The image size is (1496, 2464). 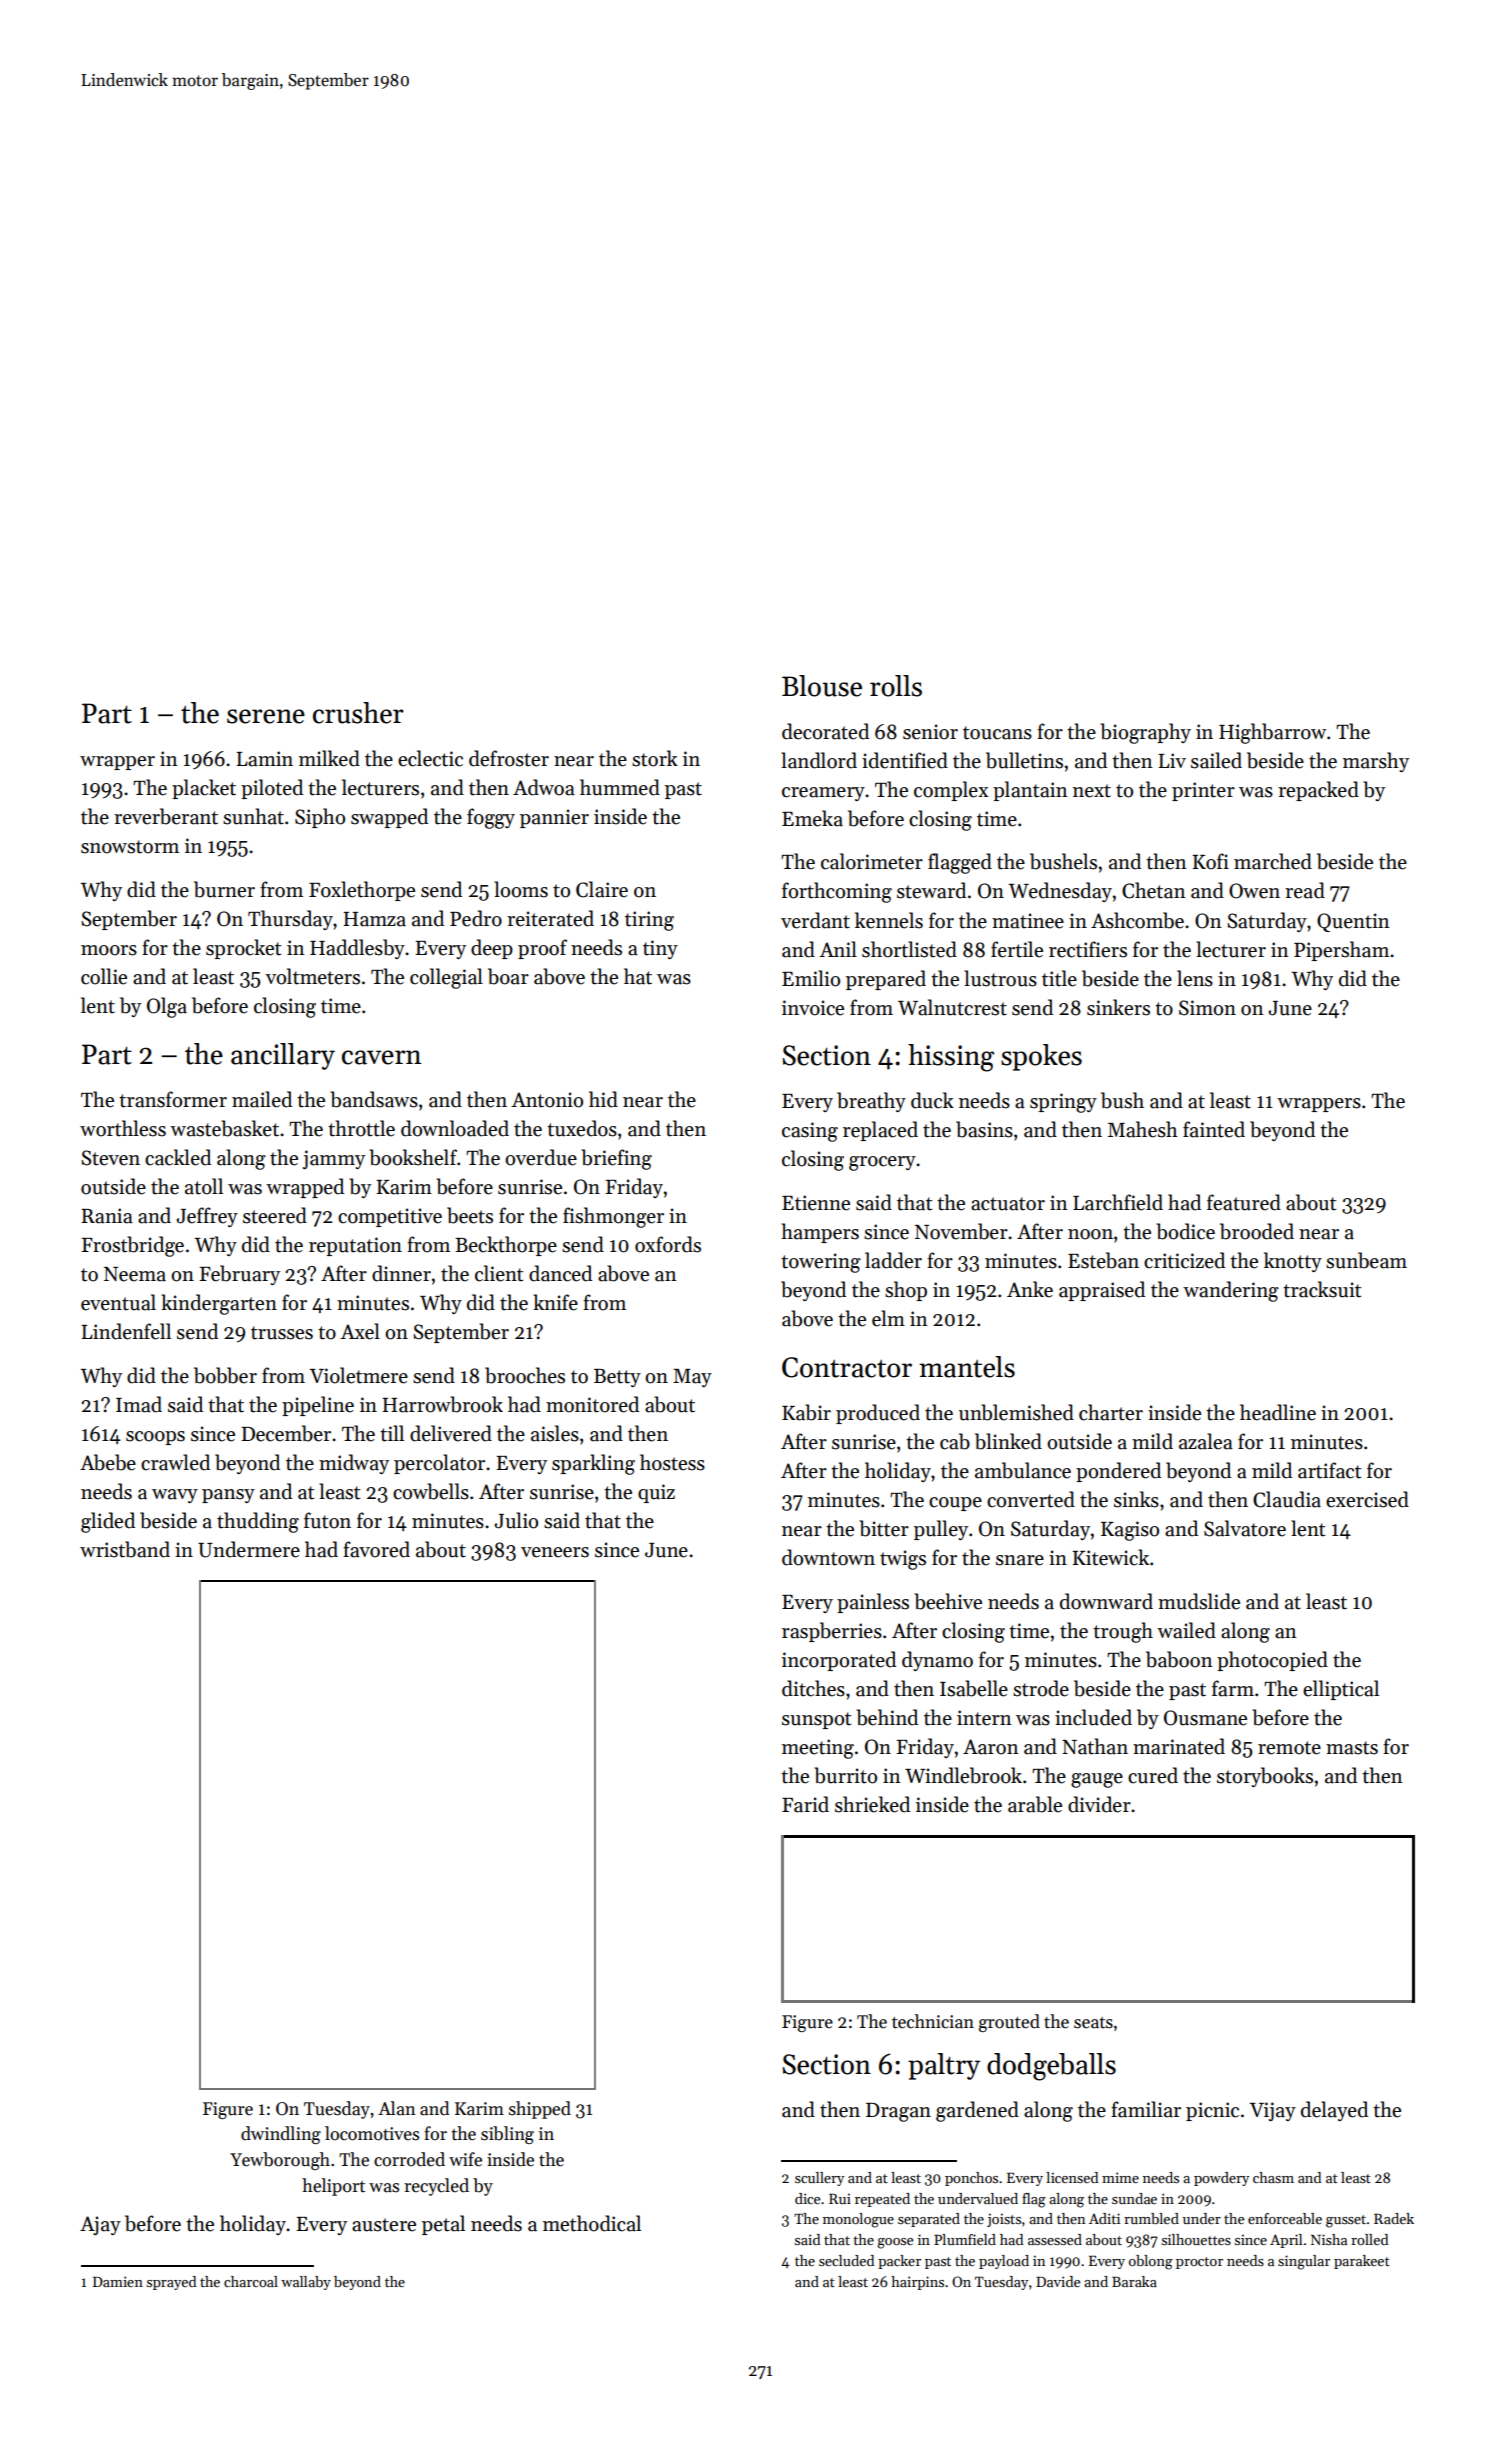 I want to click on photocopied, so click(x=1272, y=1661).
